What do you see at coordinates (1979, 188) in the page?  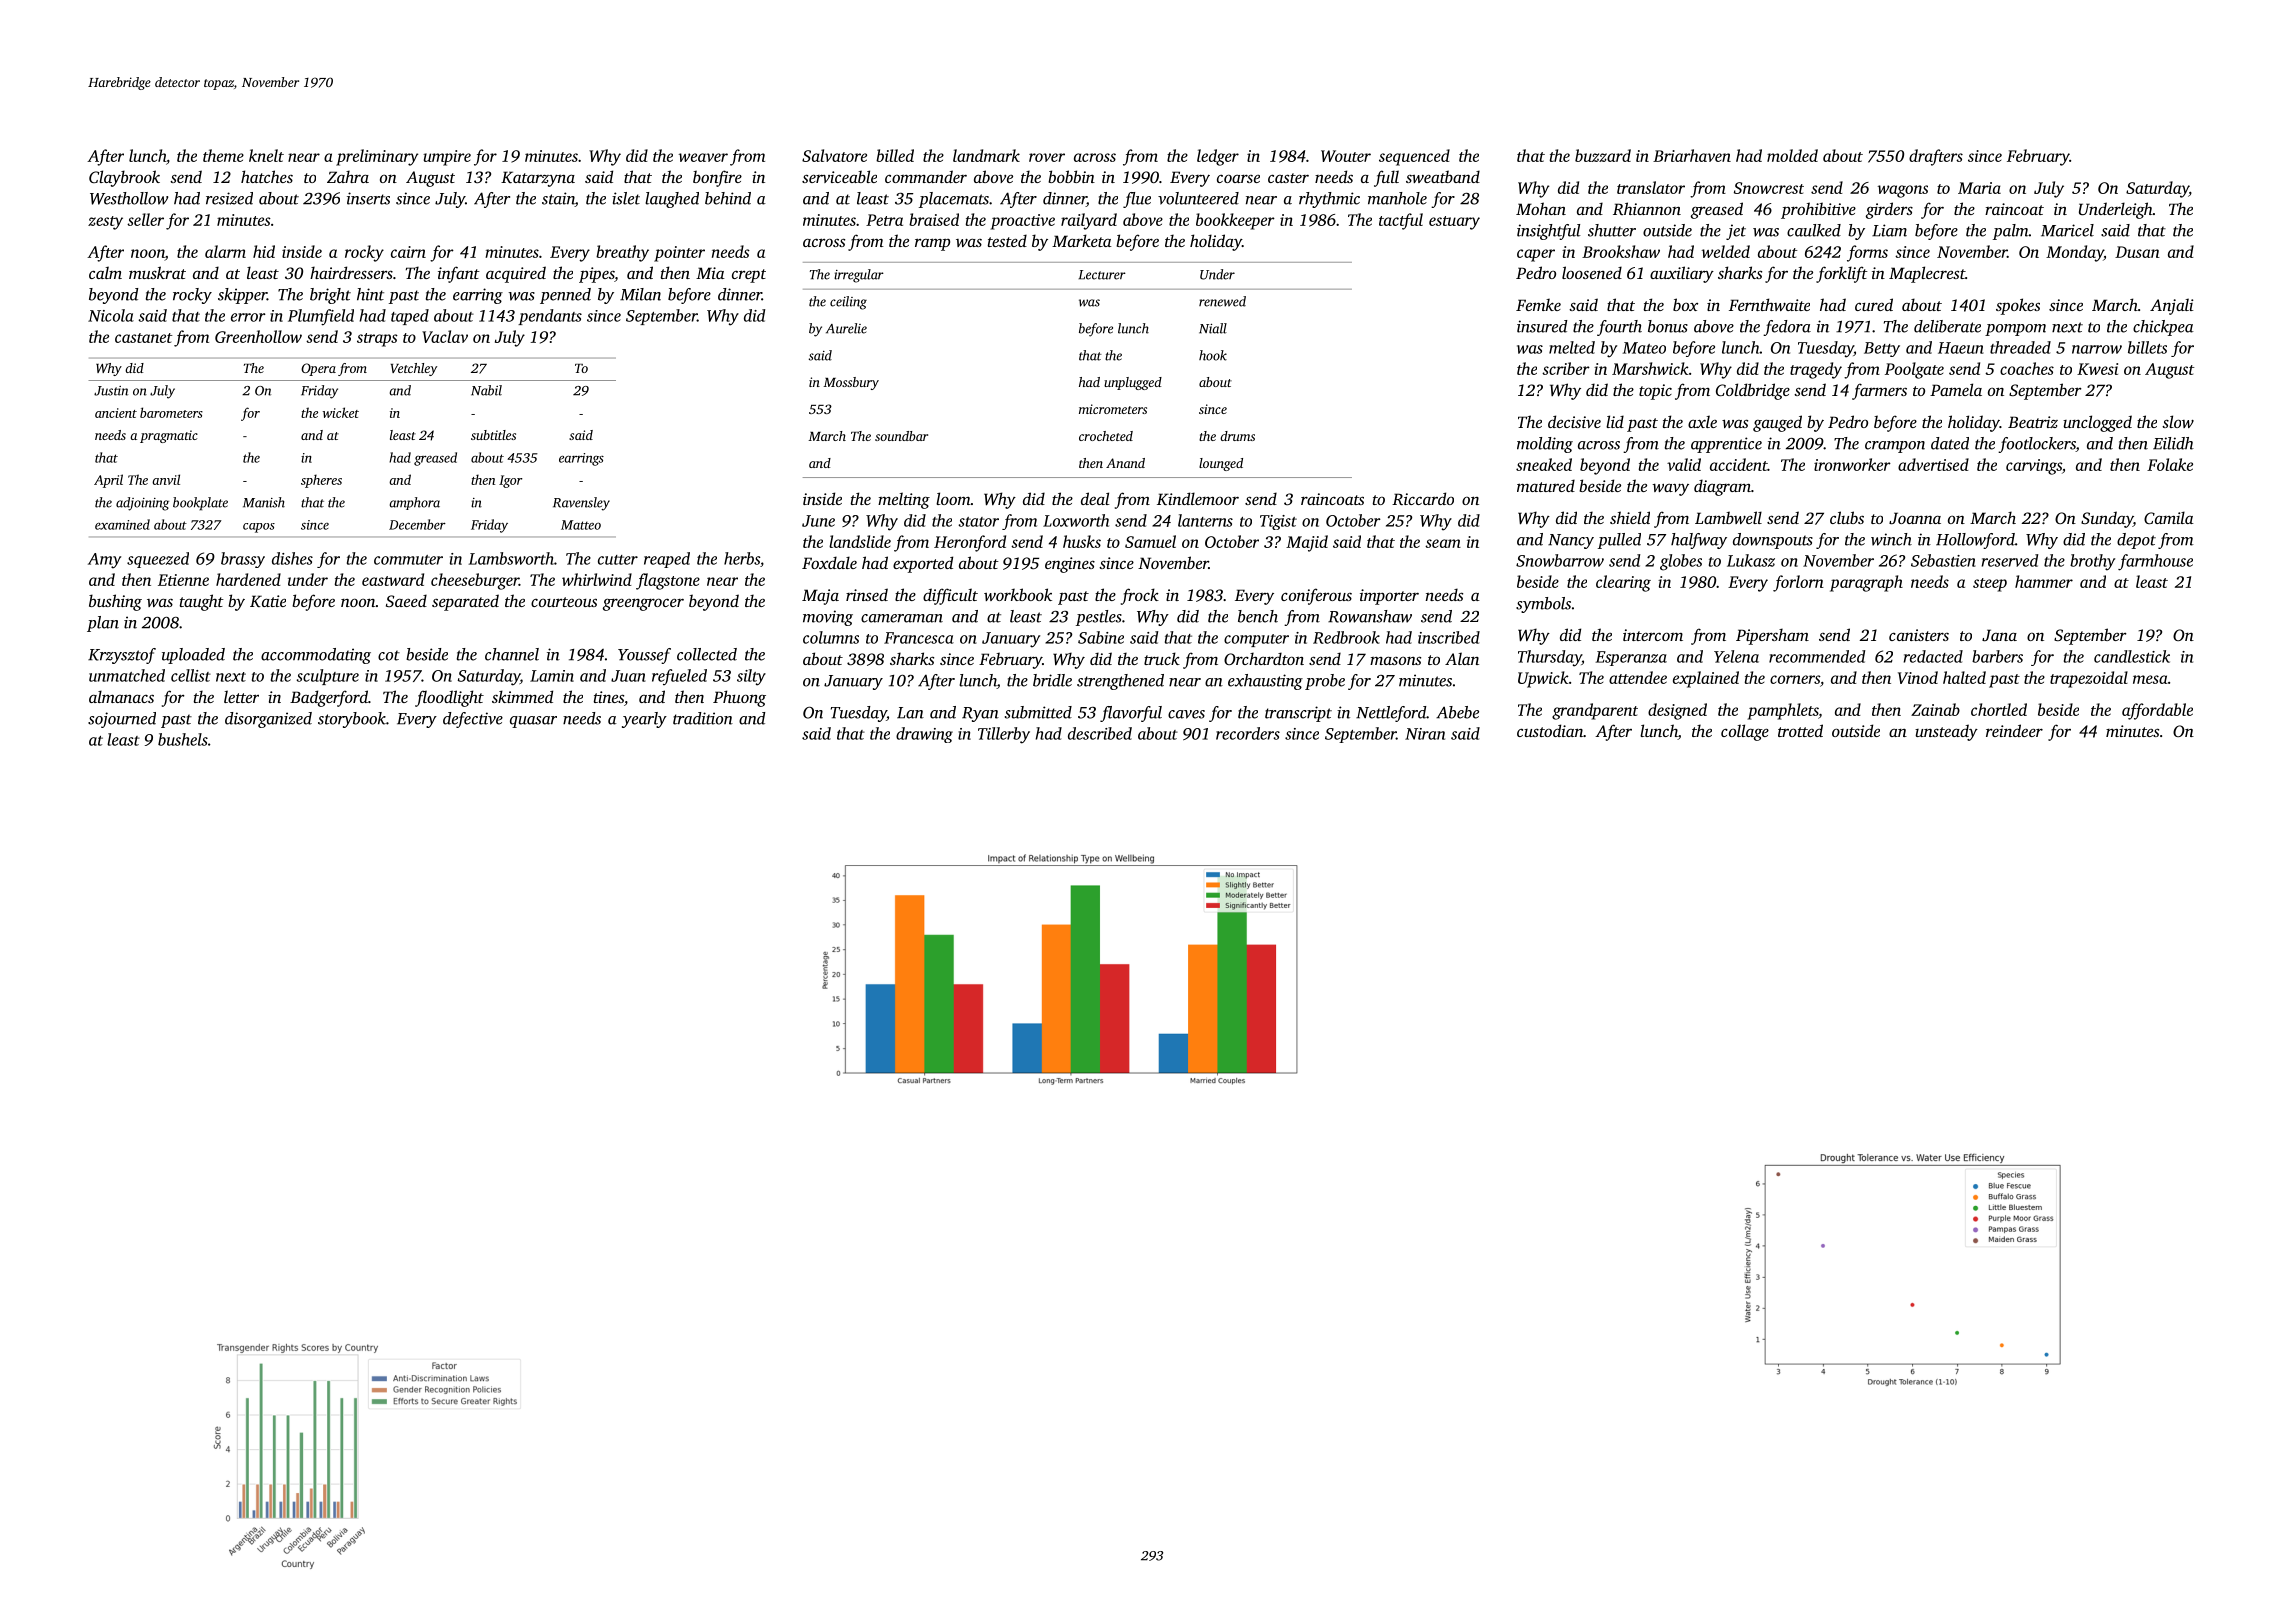 I see `Maria` at bounding box center [1979, 188].
